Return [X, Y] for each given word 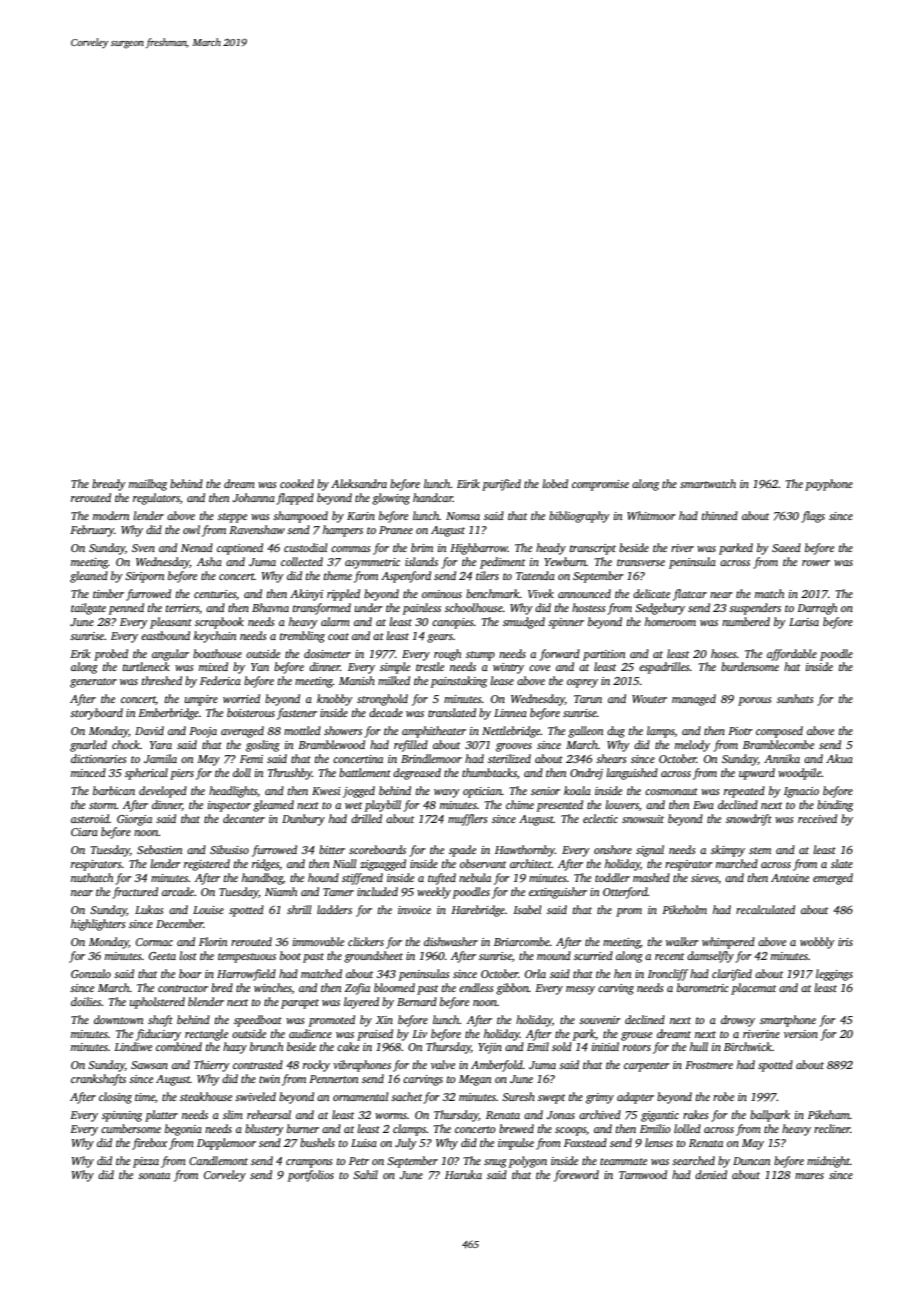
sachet [406, 1096]
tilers [487, 575]
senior [545, 791]
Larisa [804, 622]
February [92, 531]
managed [694, 700]
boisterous [251, 712]
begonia [183, 1130]
